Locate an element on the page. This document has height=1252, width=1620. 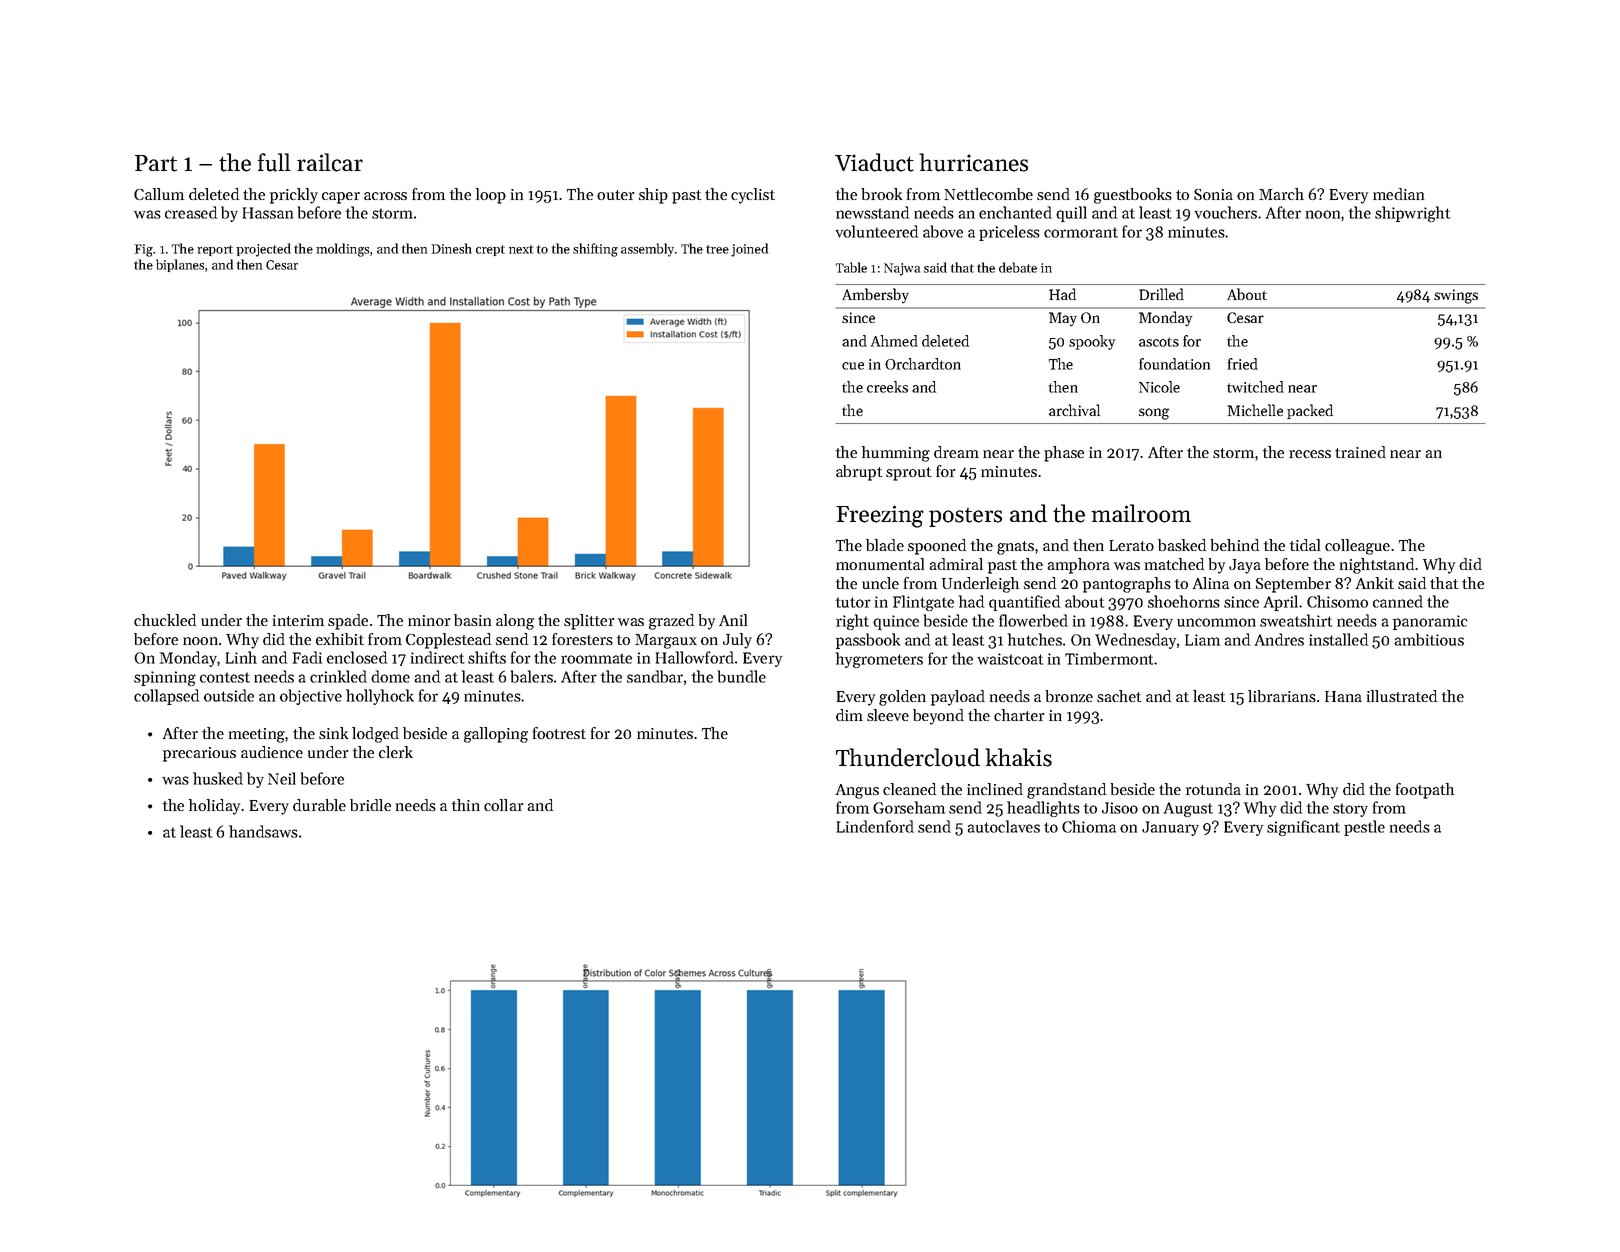
debate is located at coordinates (1018, 267).
